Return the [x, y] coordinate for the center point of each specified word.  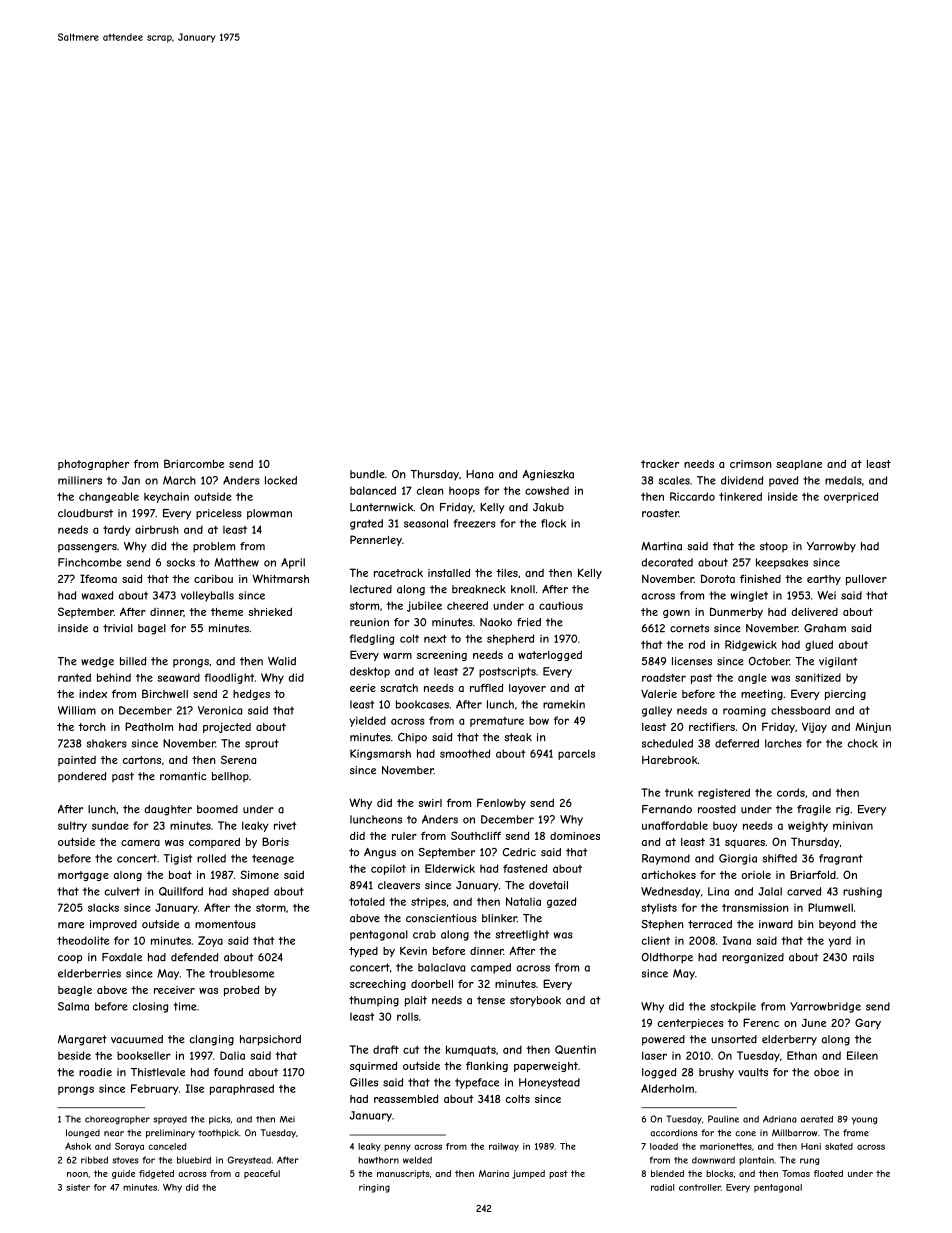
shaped [250, 892]
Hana [479, 474]
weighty [808, 826]
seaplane [799, 465]
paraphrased [242, 1089]
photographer [93, 465]
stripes [428, 902]
